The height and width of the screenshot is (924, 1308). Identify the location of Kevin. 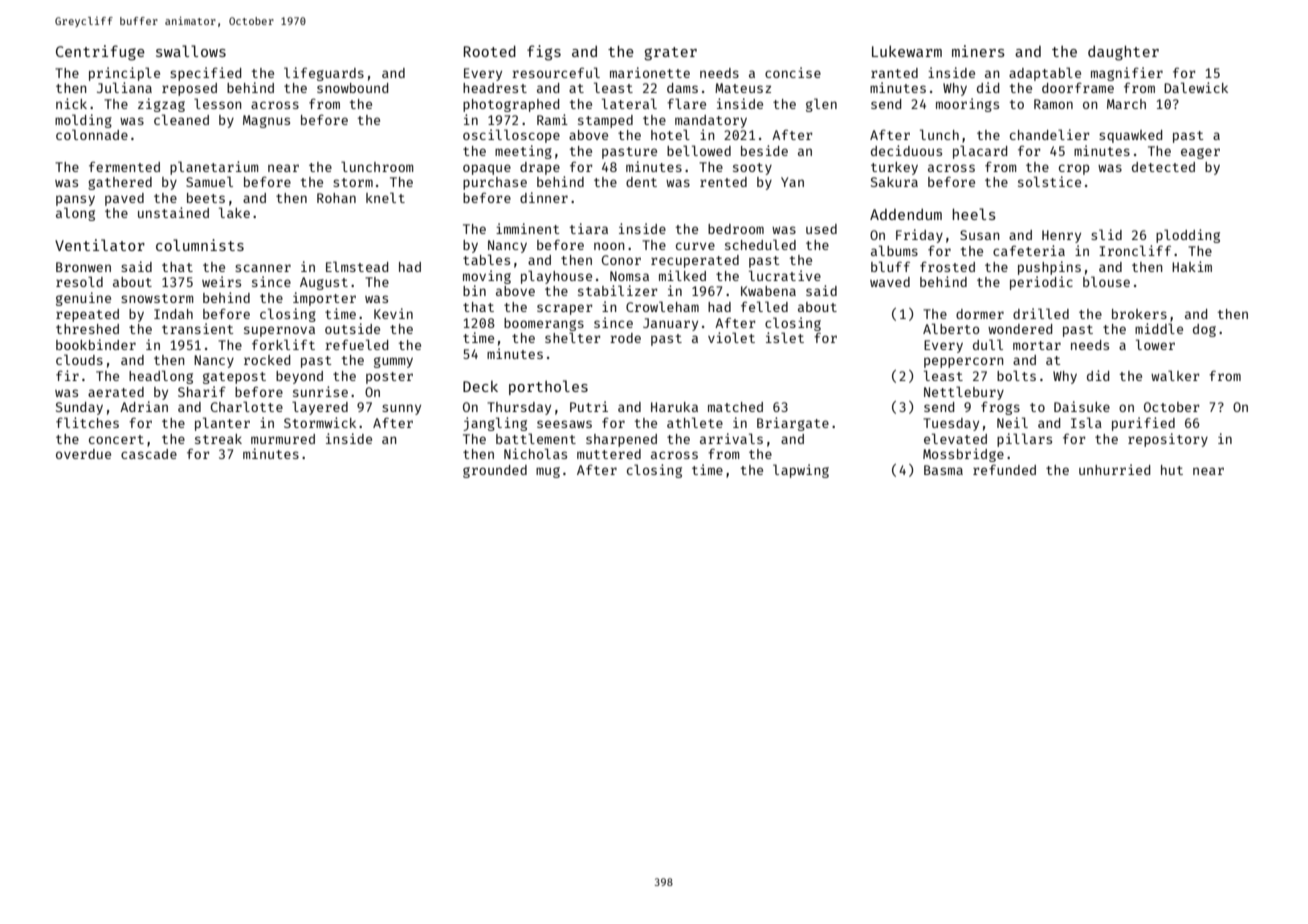
(393, 313).
